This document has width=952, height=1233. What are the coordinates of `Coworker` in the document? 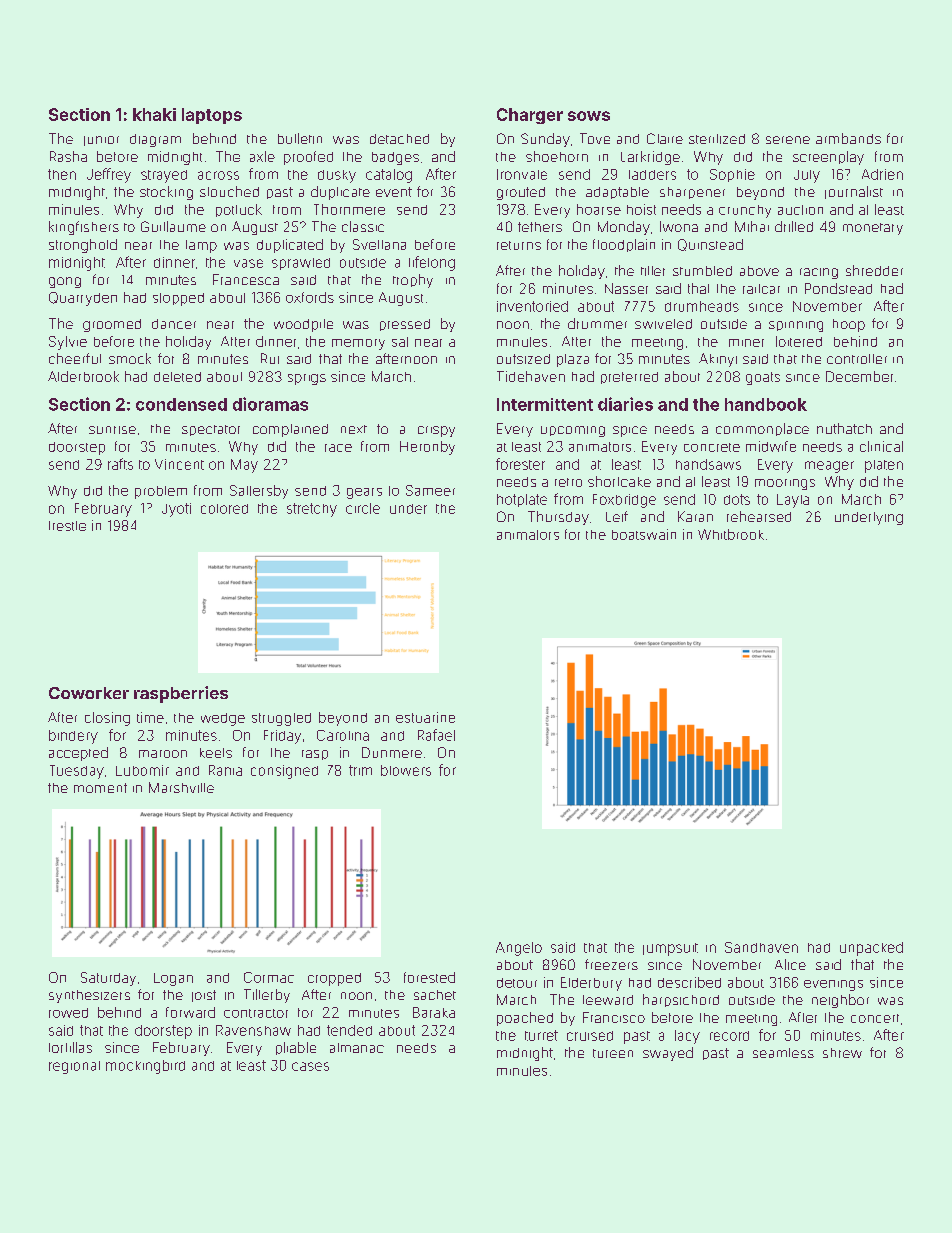 It's located at (89, 693).
